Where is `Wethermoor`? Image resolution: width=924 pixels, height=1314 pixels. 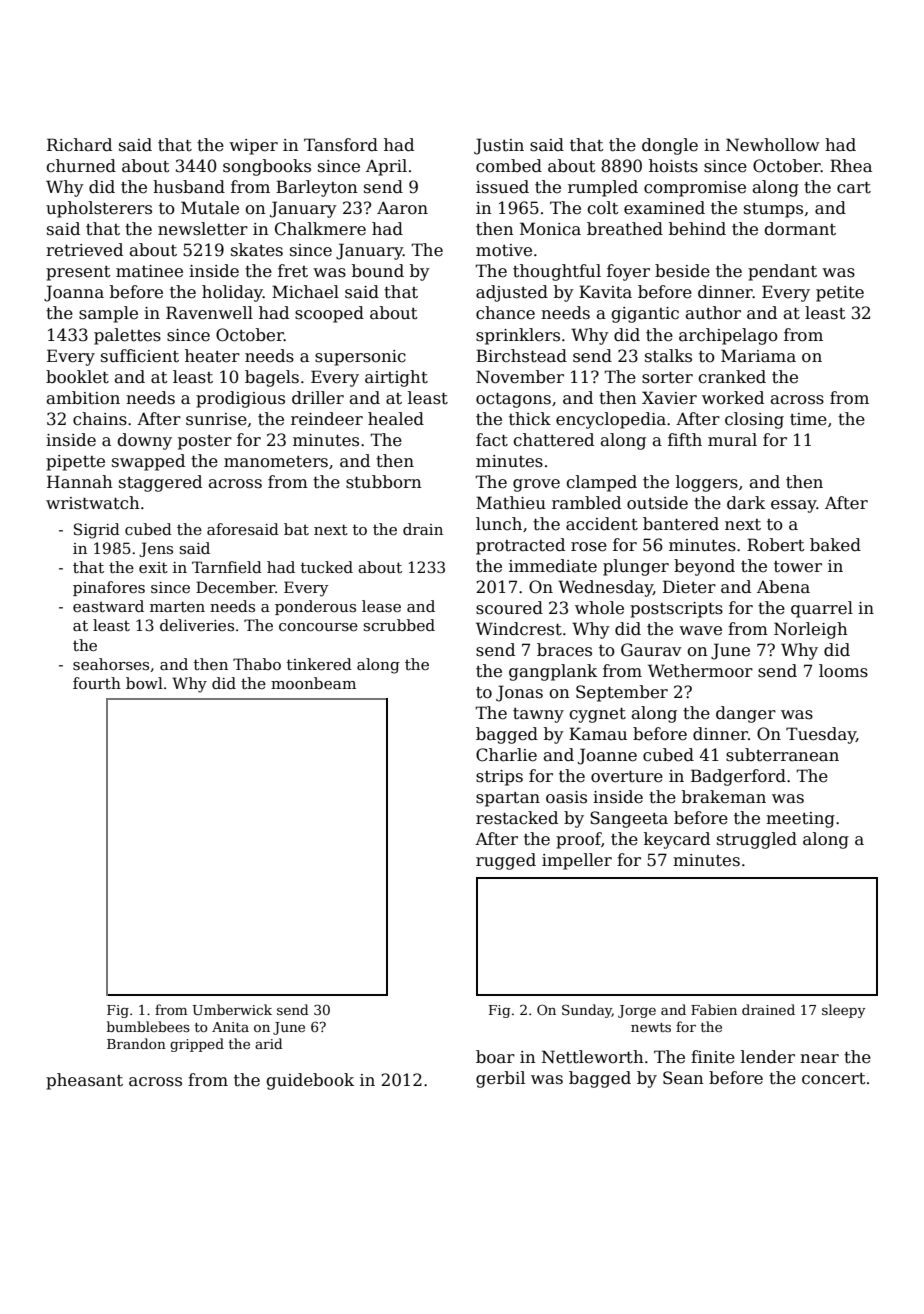 Wethermoor is located at coordinates (700, 671).
